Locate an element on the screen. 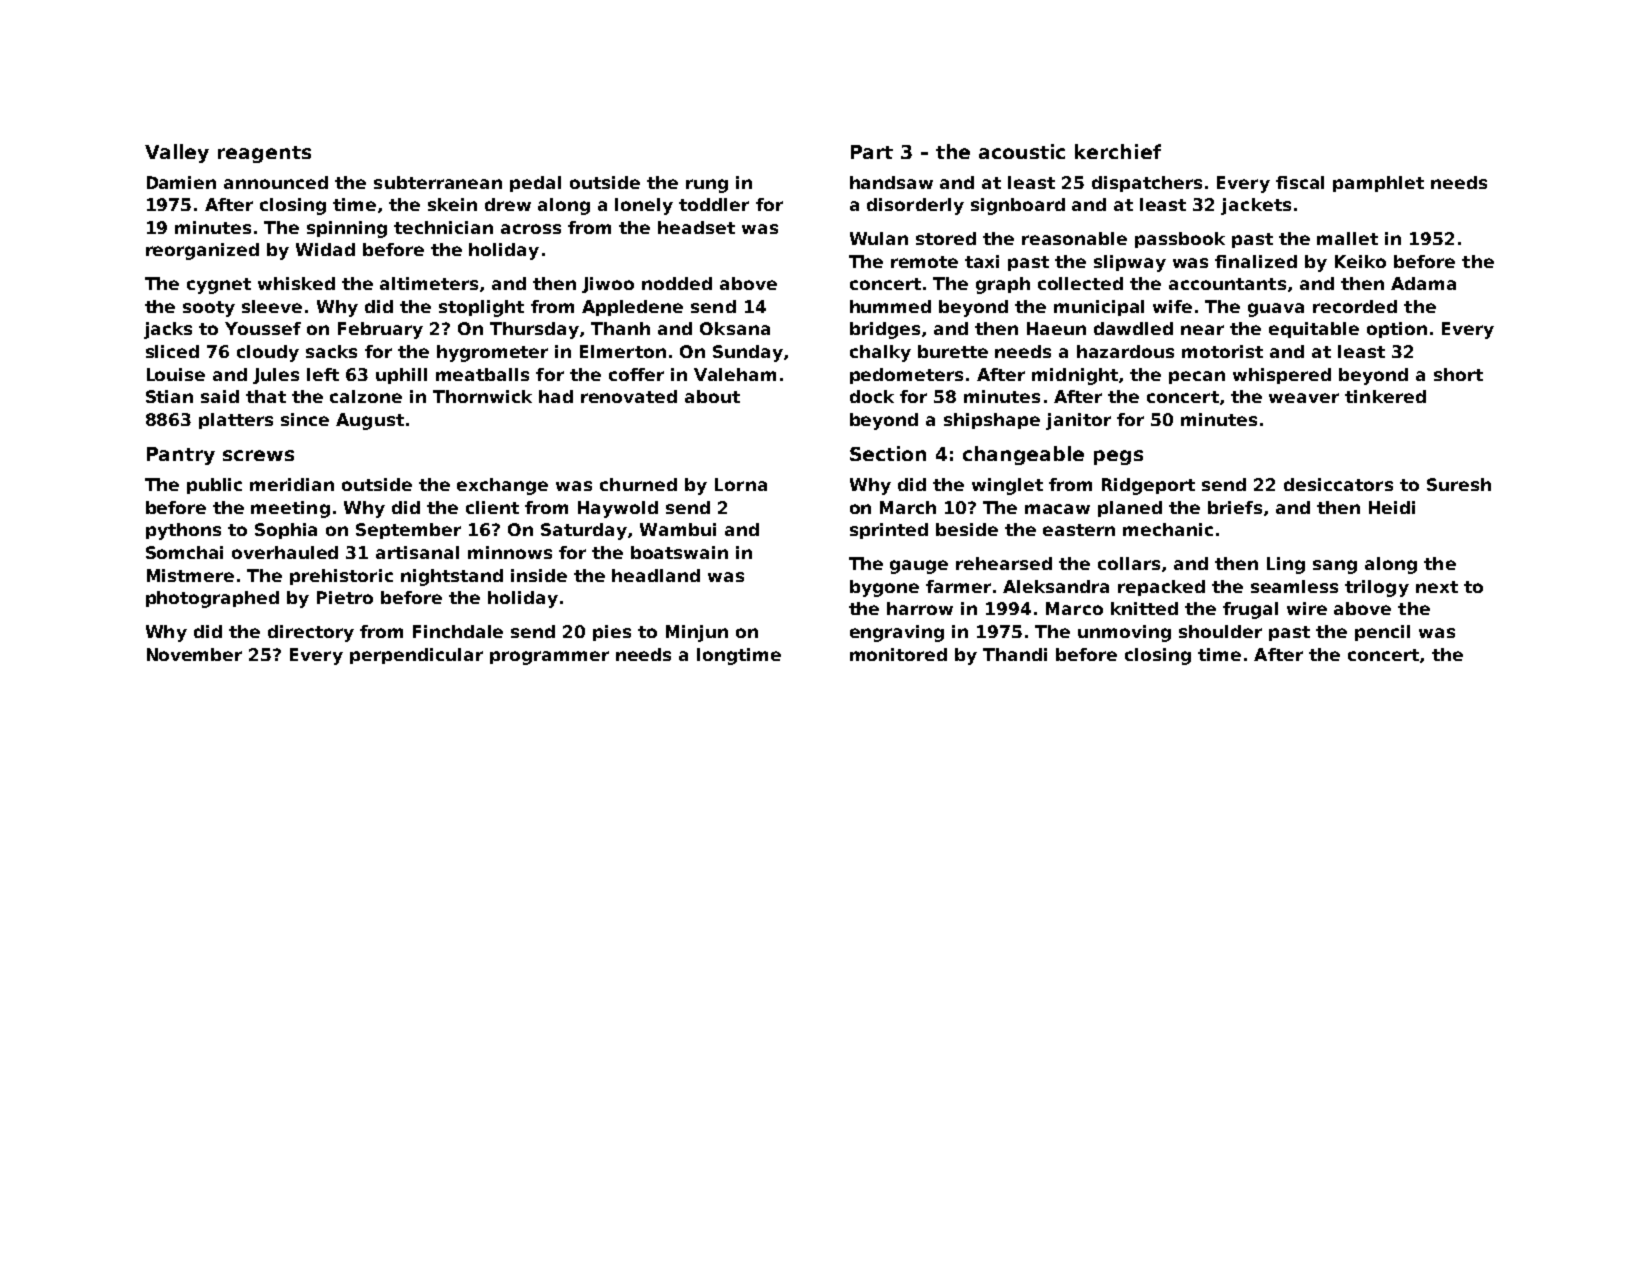 The width and height of the screenshot is (1642, 1269). reagents is located at coordinates (264, 154).
